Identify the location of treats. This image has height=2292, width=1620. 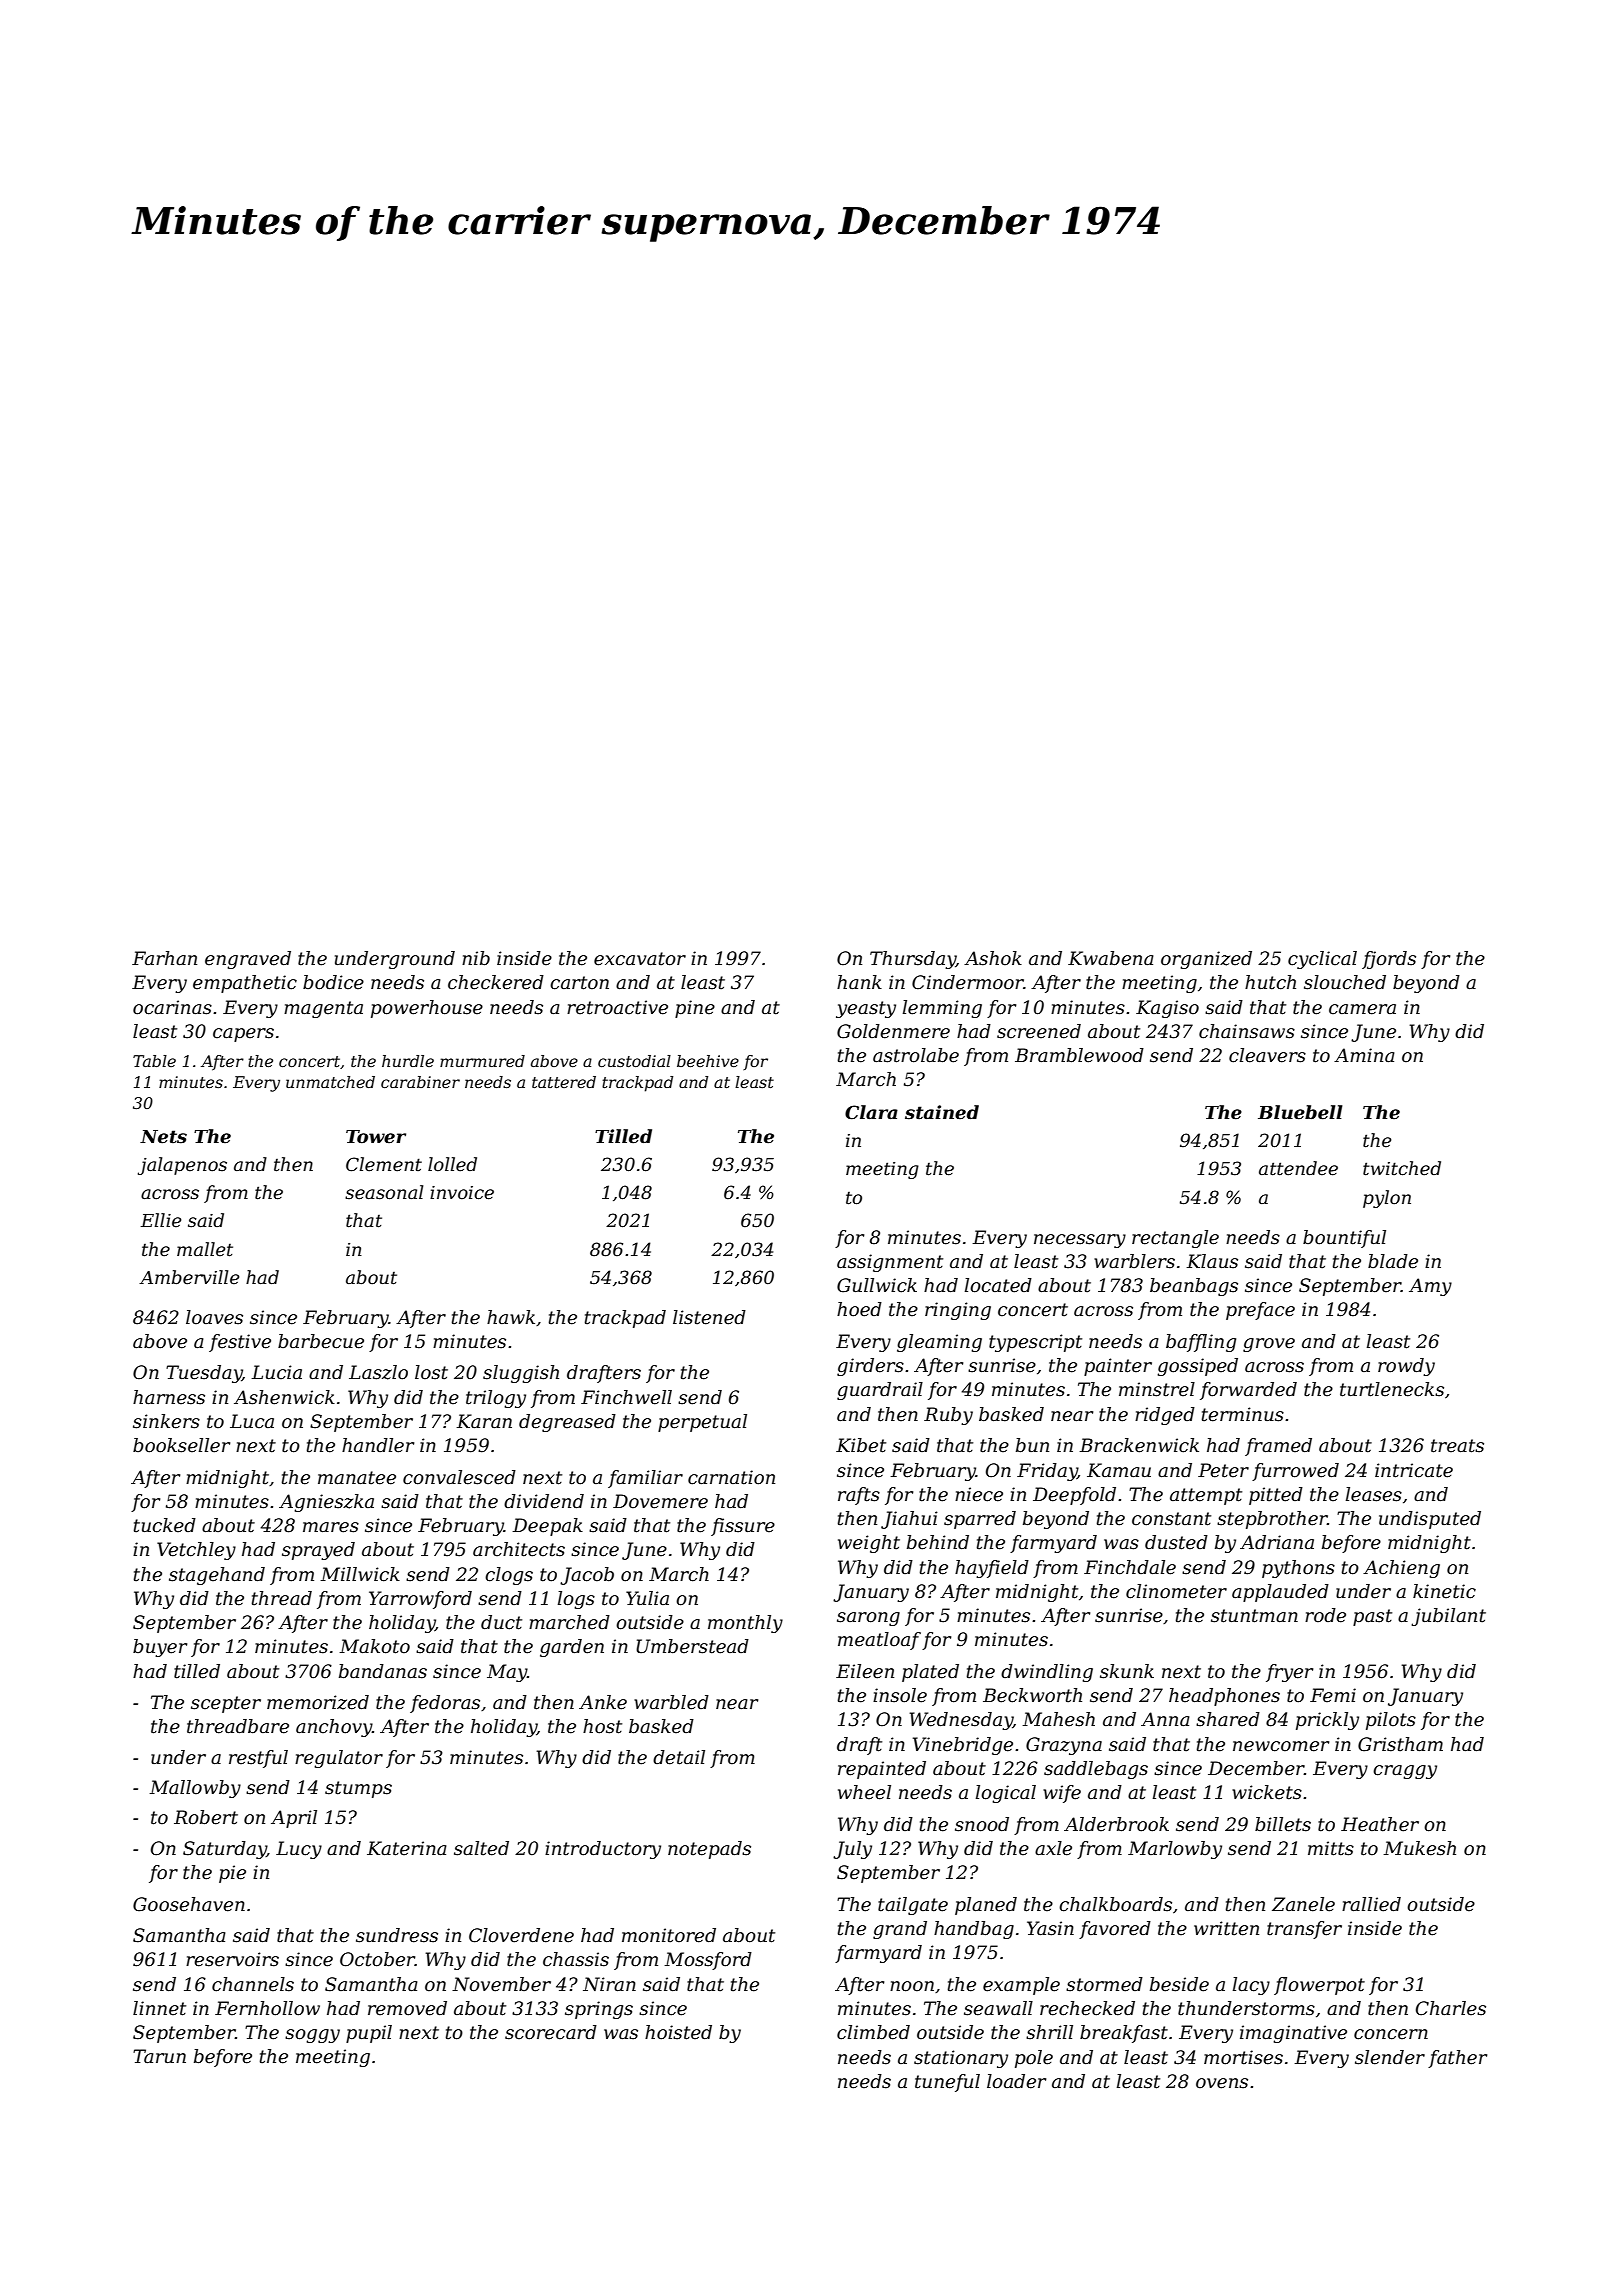
(1457, 1446).
